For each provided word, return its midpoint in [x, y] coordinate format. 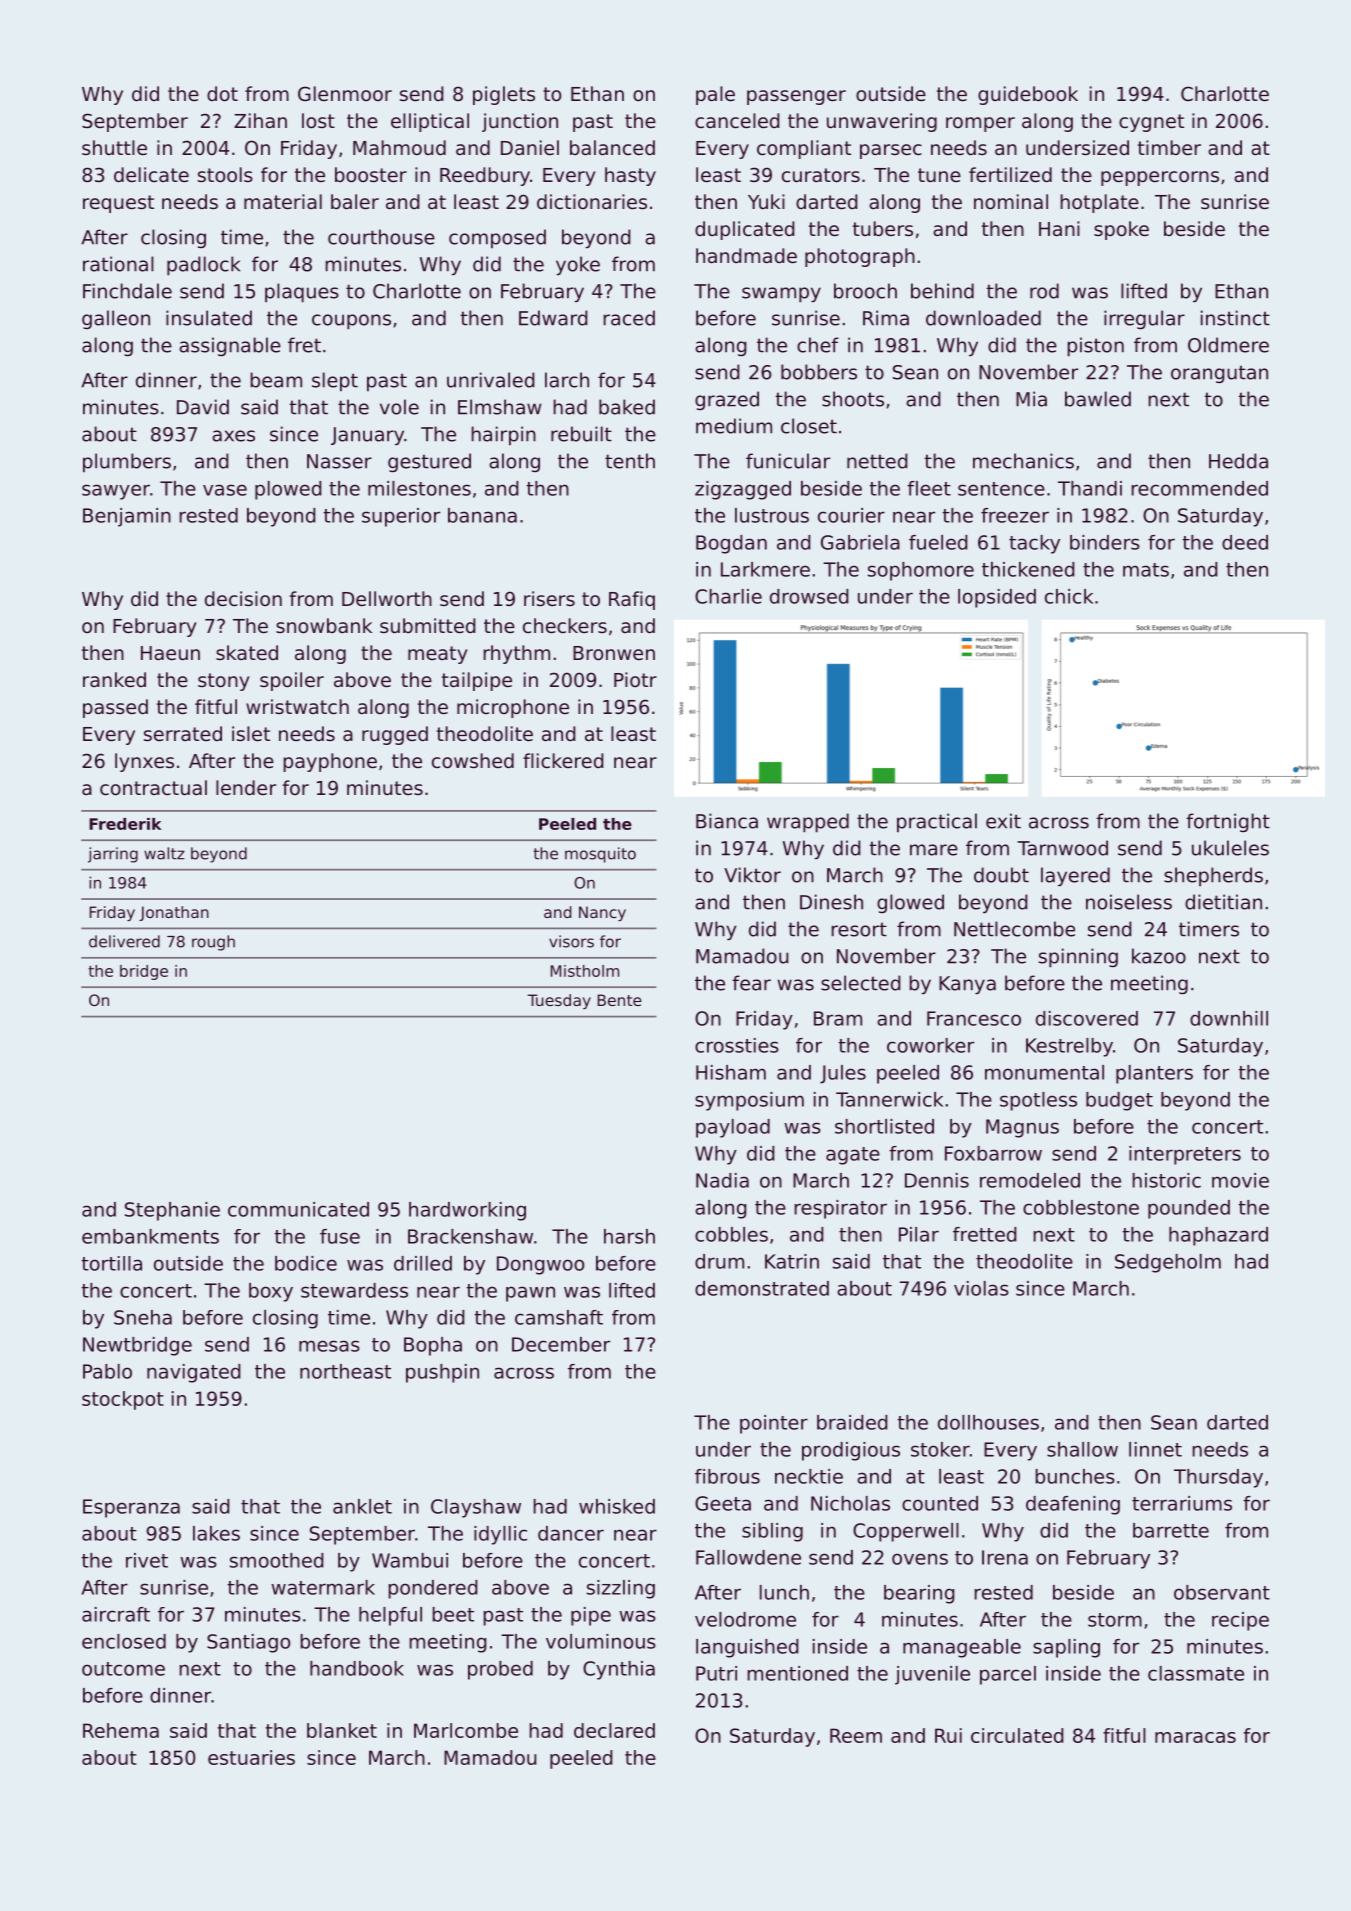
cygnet [1151, 123]
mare [934, 850]
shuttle [114, 147]
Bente [620, 1000]
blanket [342, 1730]
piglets [504, 95]
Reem [856, 1735]
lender [246, 787]
